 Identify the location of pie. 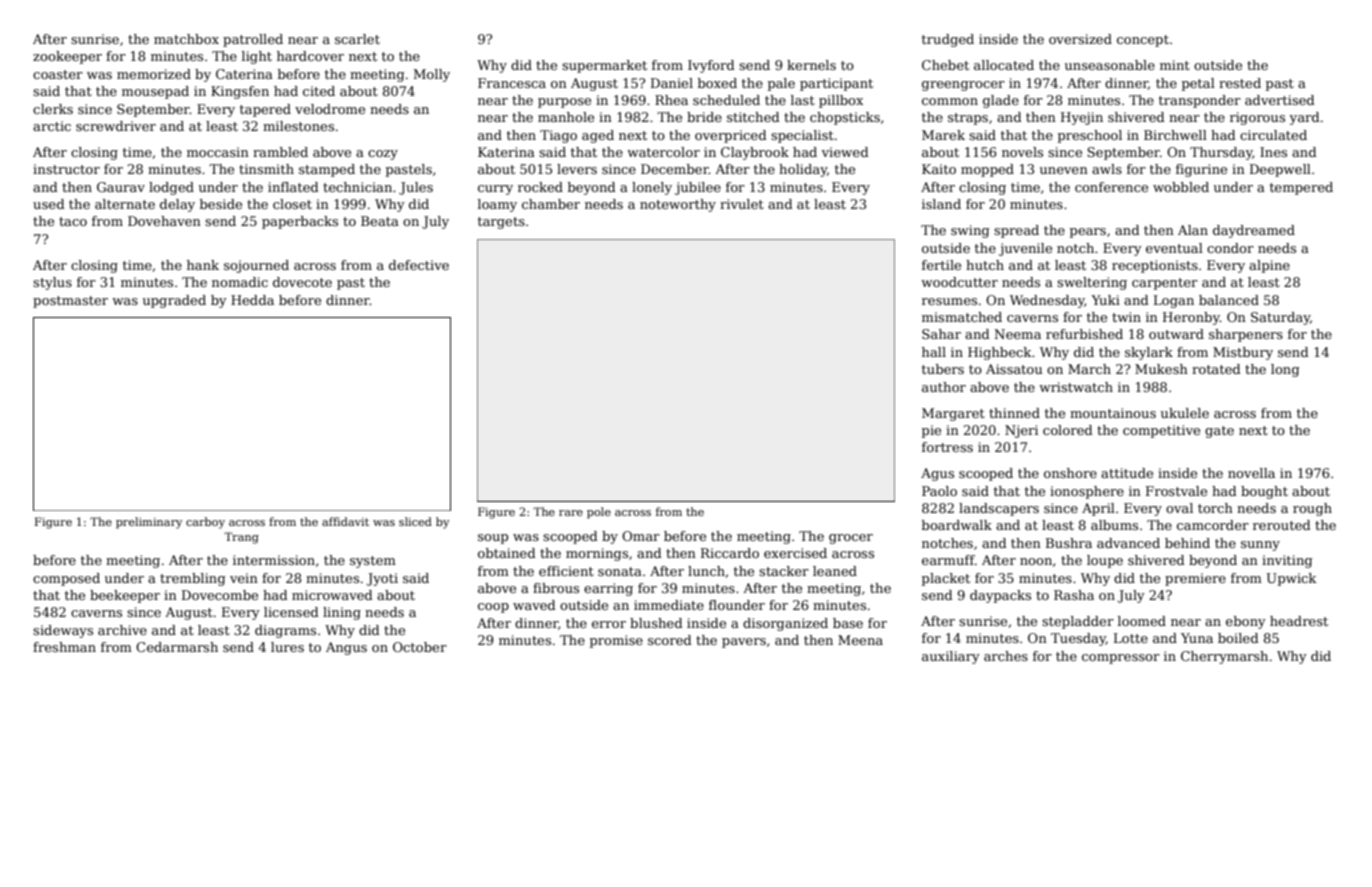
(931, 431).
